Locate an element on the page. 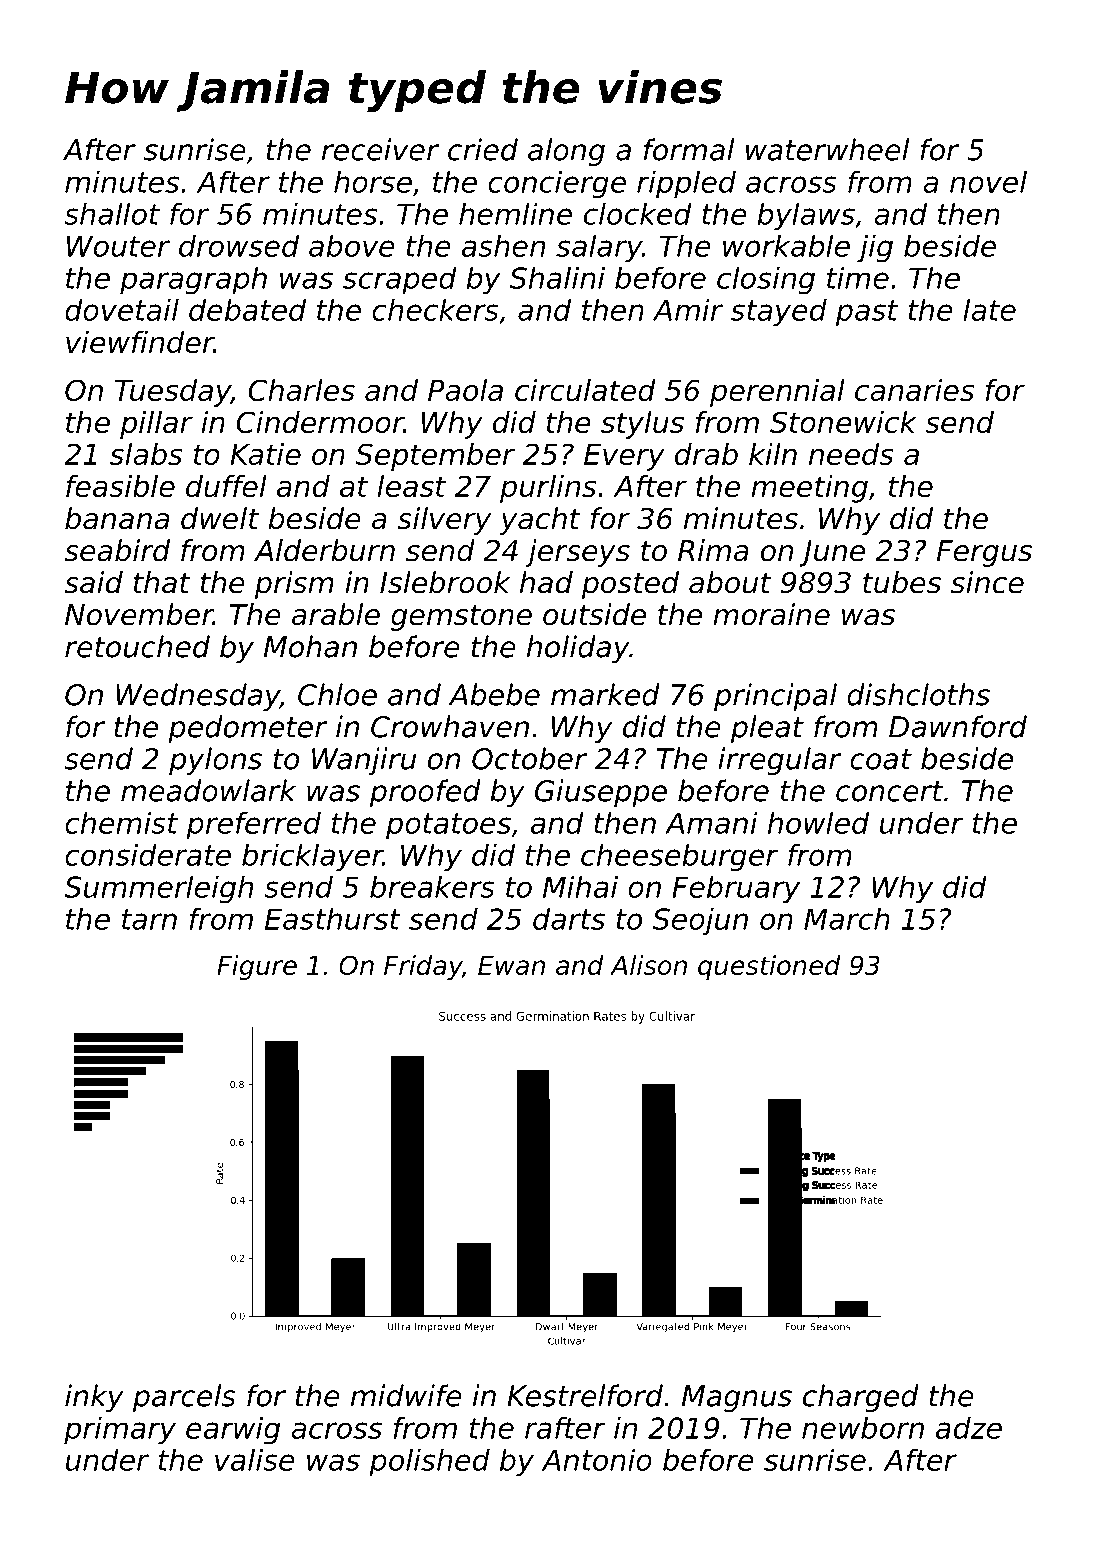 This page has width=1098, height=1560. midwife is located at coordinates (406, 1395).
